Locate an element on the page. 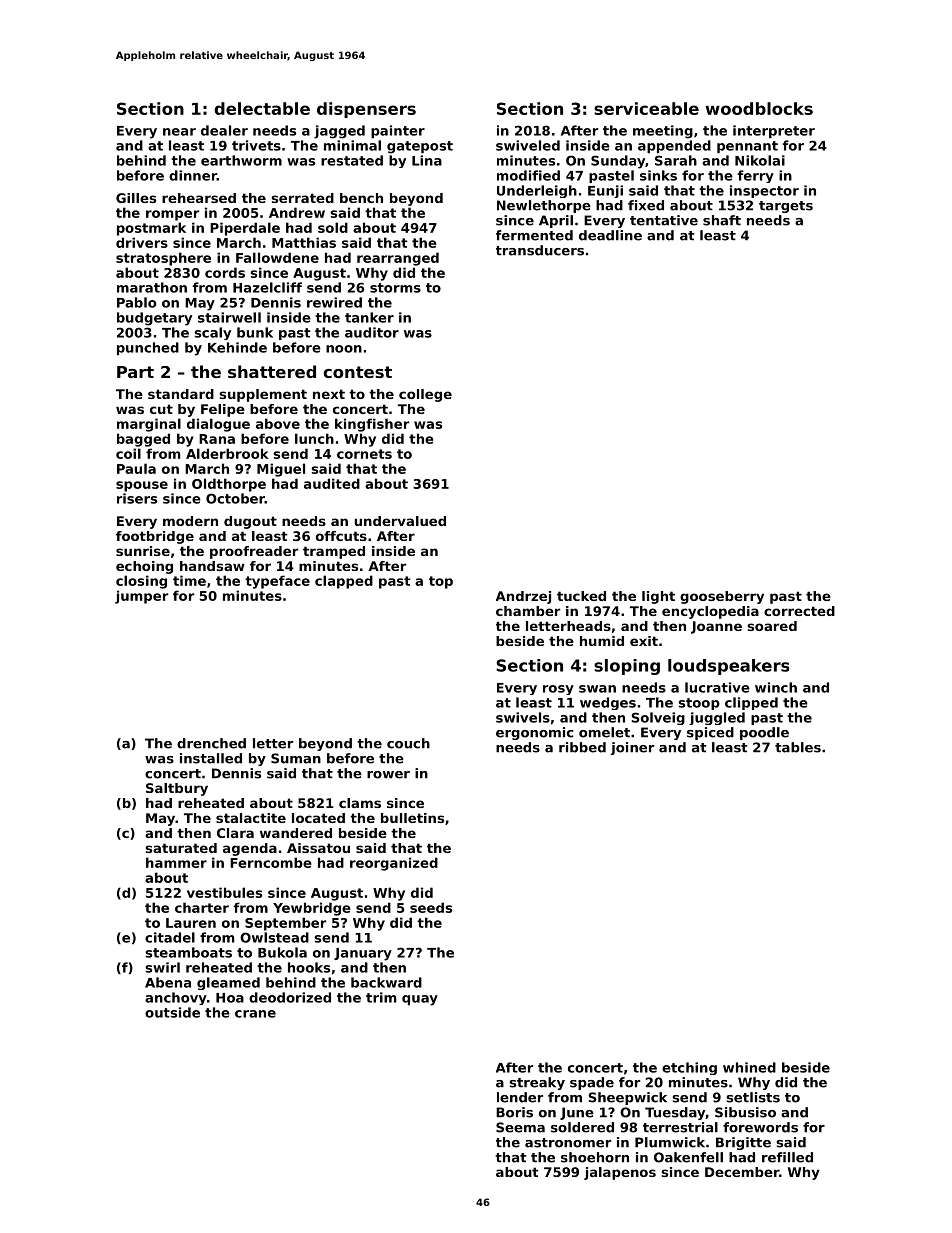 The height and width of the page is (1233, 952). swirl is located at coordinates (162, 967).
